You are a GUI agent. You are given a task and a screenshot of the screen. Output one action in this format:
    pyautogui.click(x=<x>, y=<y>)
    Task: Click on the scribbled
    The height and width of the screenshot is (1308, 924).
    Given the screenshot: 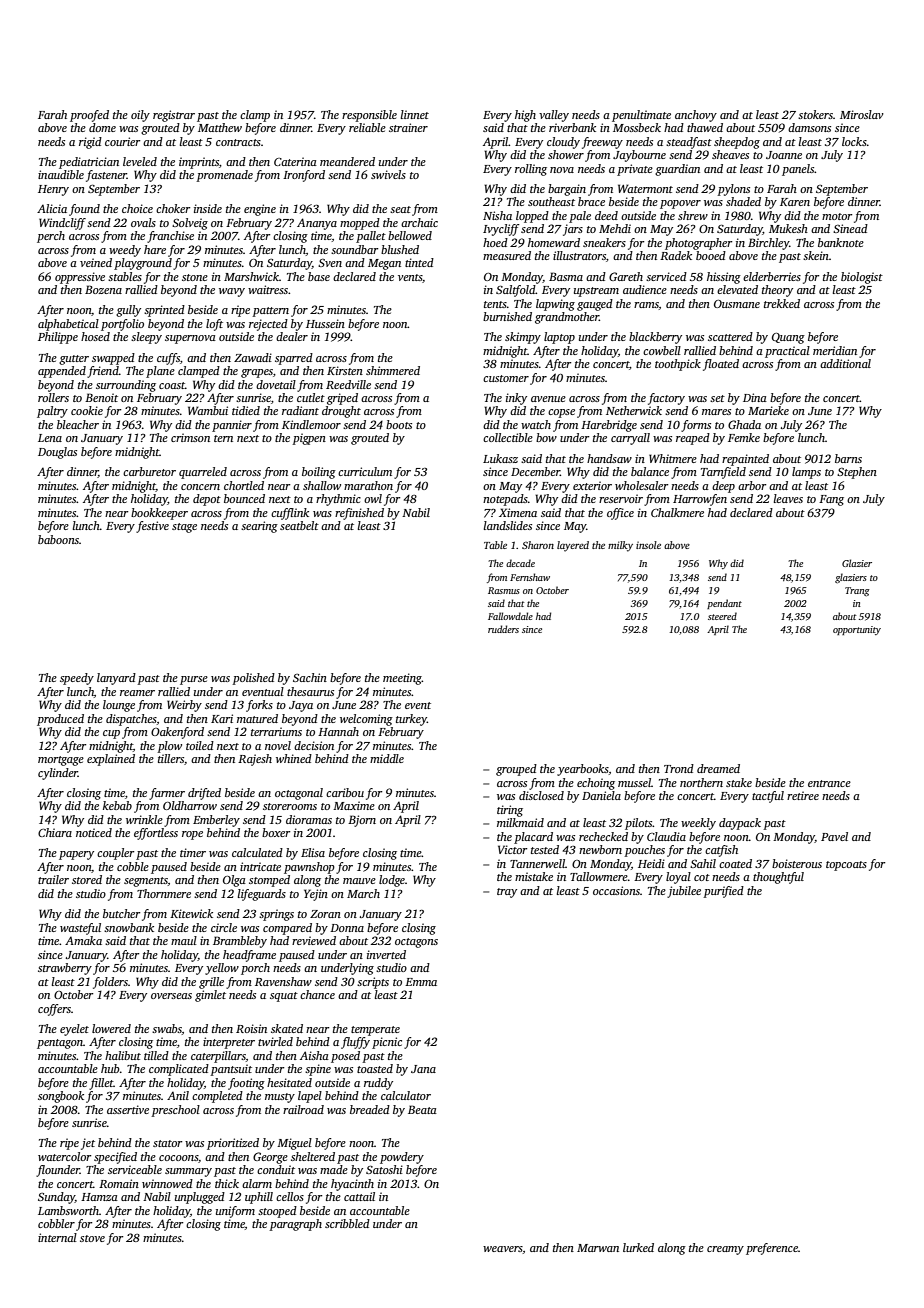 What is the action you would take?
    pyautogui.click(x=347, y=1223)
